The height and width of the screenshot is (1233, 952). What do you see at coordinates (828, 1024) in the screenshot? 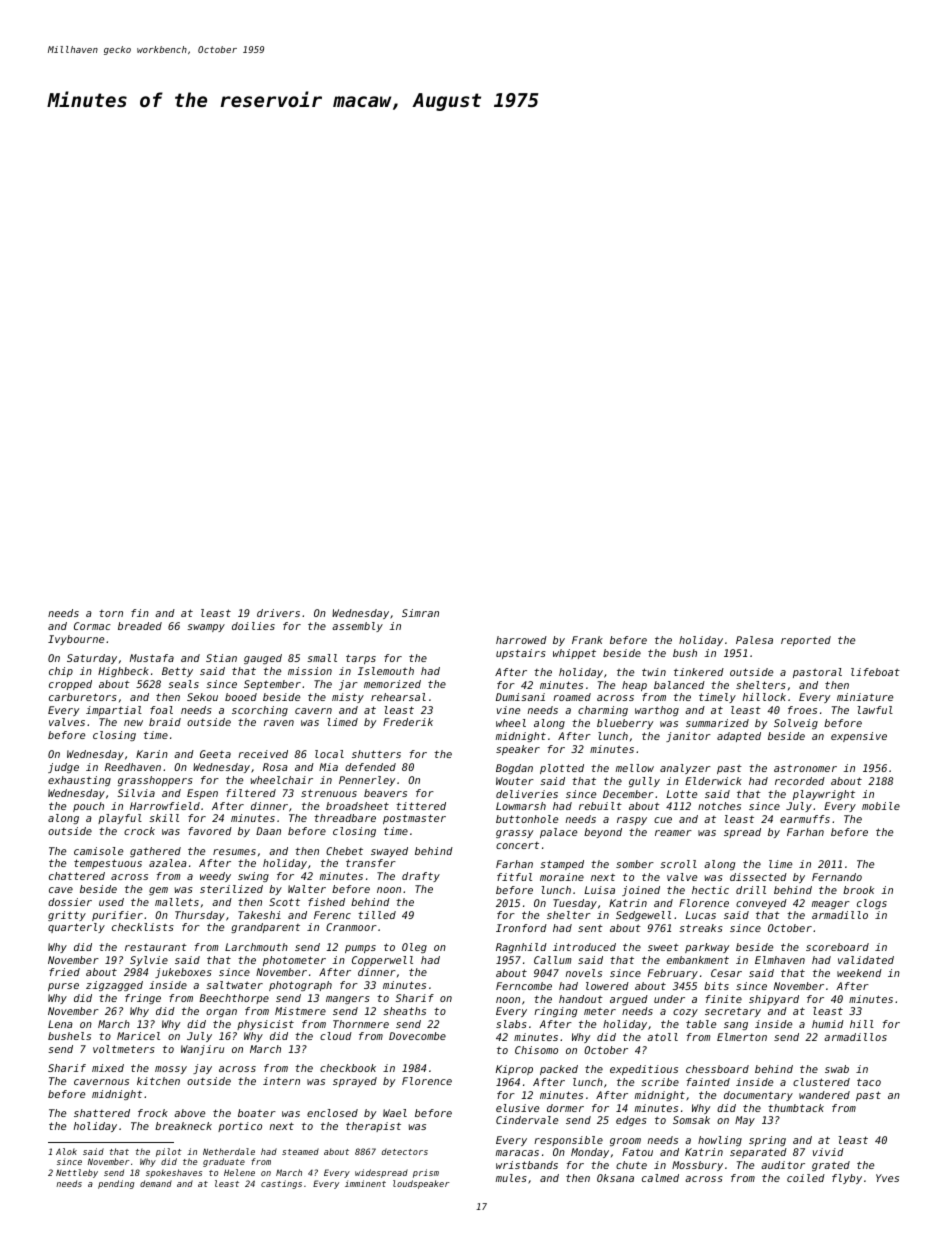
I see `humid` at bounding box center [828, 1024].
